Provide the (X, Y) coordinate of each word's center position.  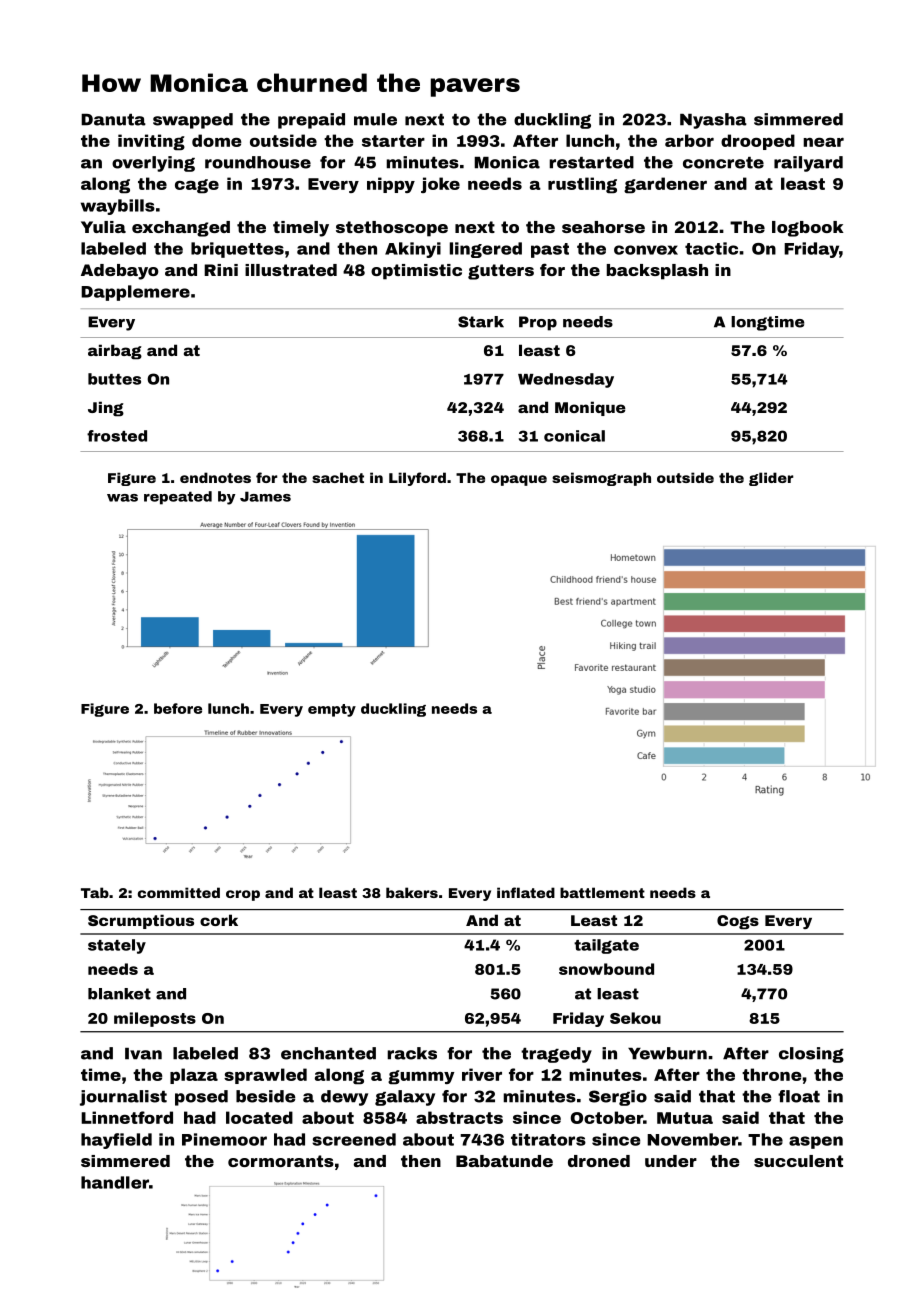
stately (117, 946)
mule (375, 119)
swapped (193, 121)
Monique (590, 408)
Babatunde (504, 1161)
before (178, 708)
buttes (114, 379)
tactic (711, 248)
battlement (602, 892)
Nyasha (713, 121)
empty (332, 710)
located (259, 1117)
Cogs (738, 922)
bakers (412, 892)
